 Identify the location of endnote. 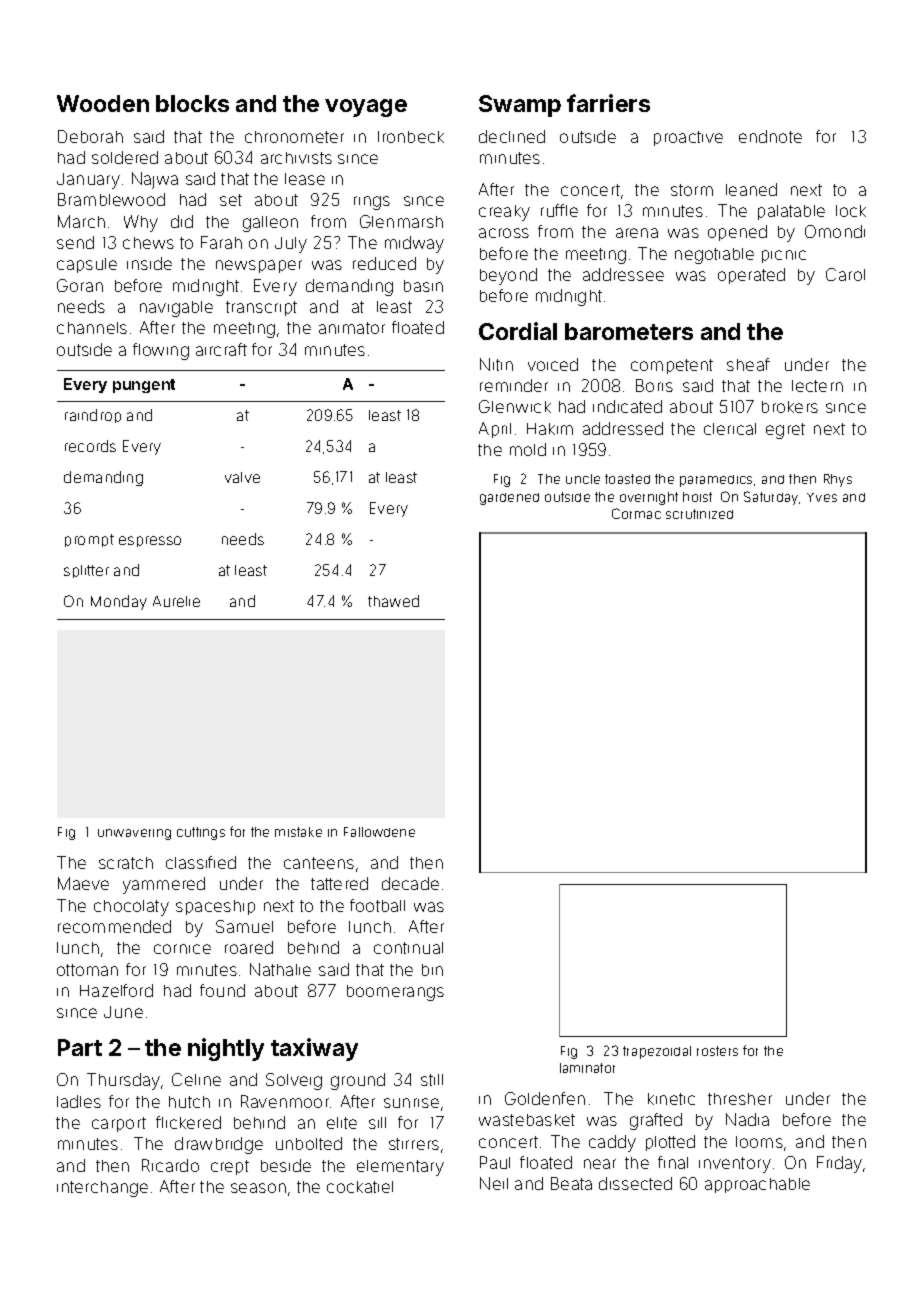
(770, 136).
